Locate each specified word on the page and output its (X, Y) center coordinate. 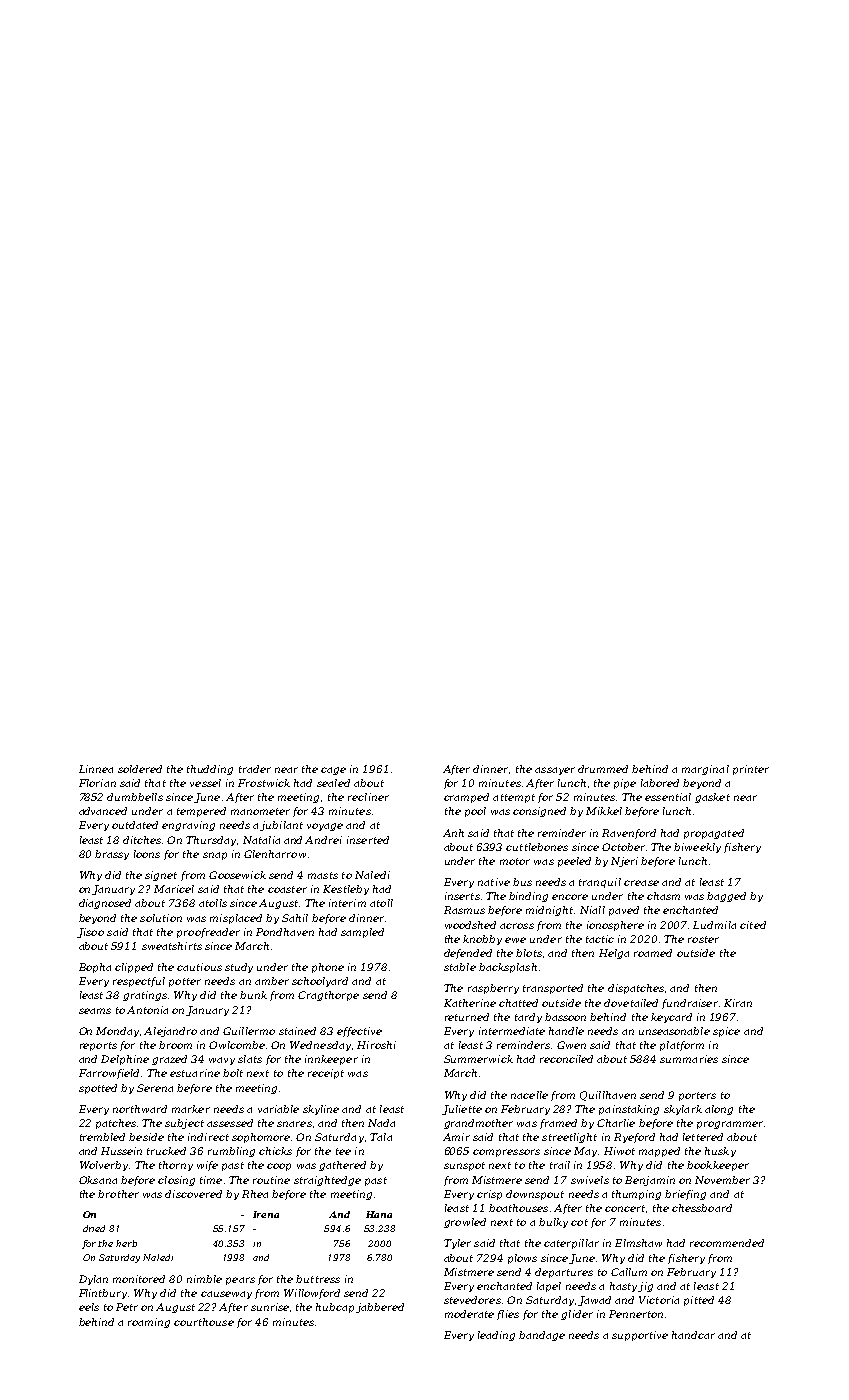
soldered (140, 769)
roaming (149, 1323)
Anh (453, 833)
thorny (176, 1166)
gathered (342, 1166)
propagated (714, 834)
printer (751, 770)
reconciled (566, 1059)
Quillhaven (608, 1096)
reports (98, 1046)
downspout (535, 1195)
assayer (555, 771)
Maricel (174, 889)
